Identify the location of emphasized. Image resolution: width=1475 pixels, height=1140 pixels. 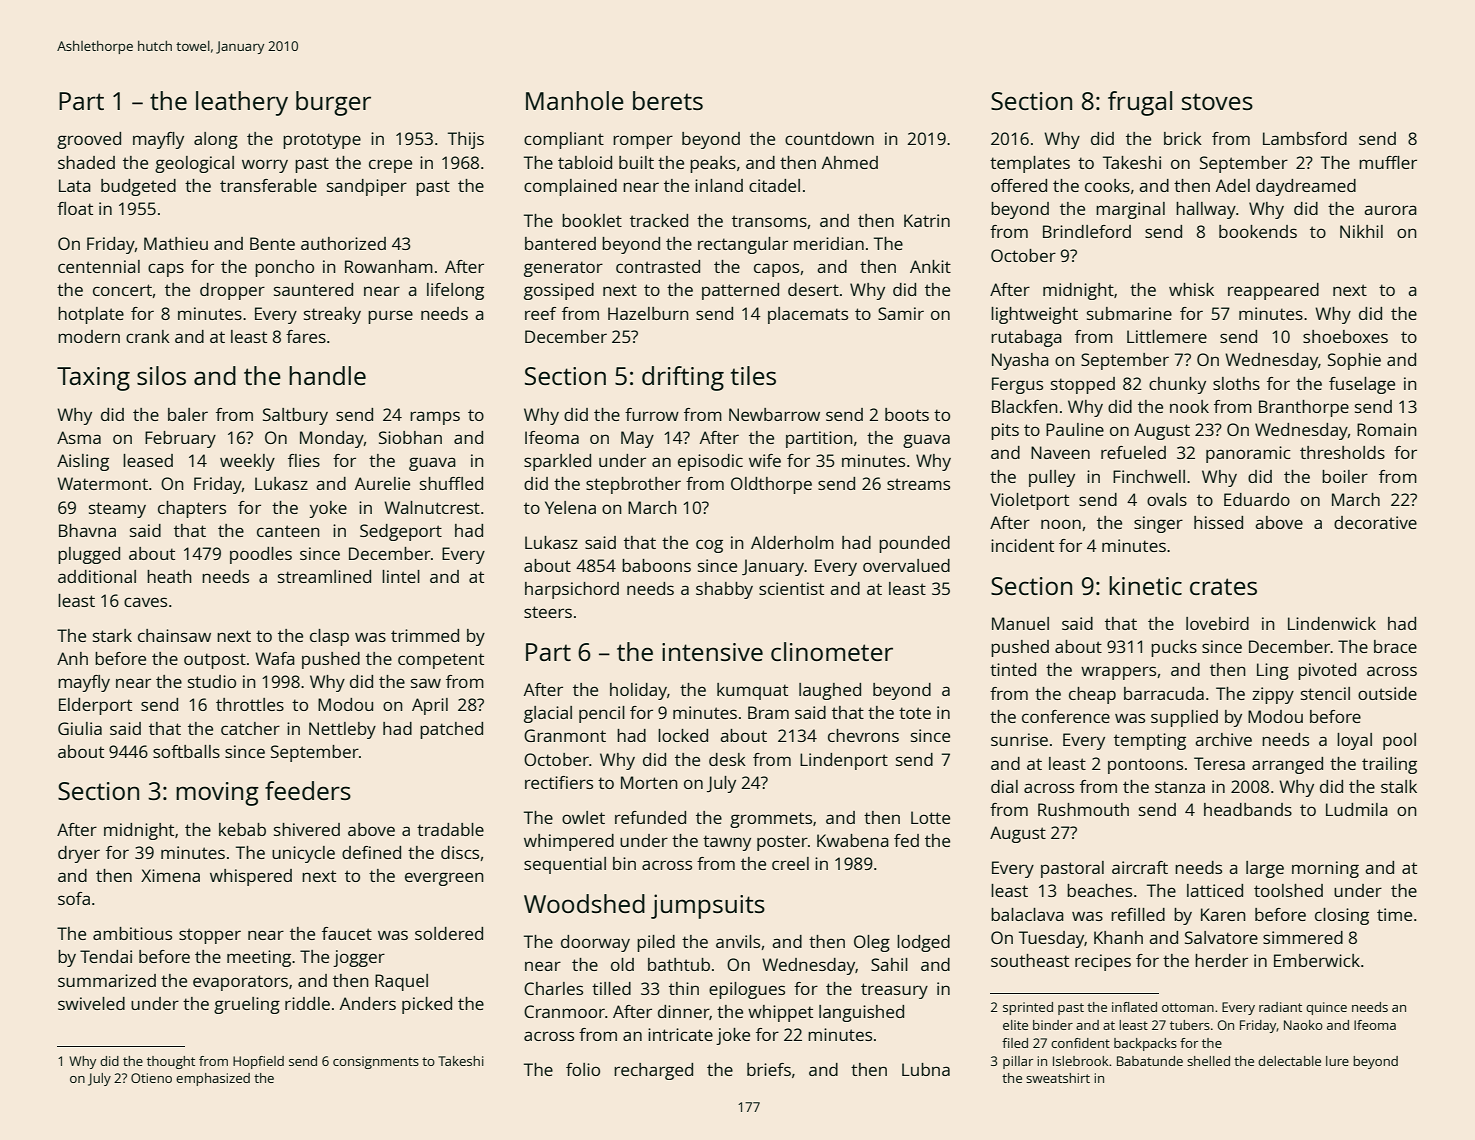
(213, 1079).
